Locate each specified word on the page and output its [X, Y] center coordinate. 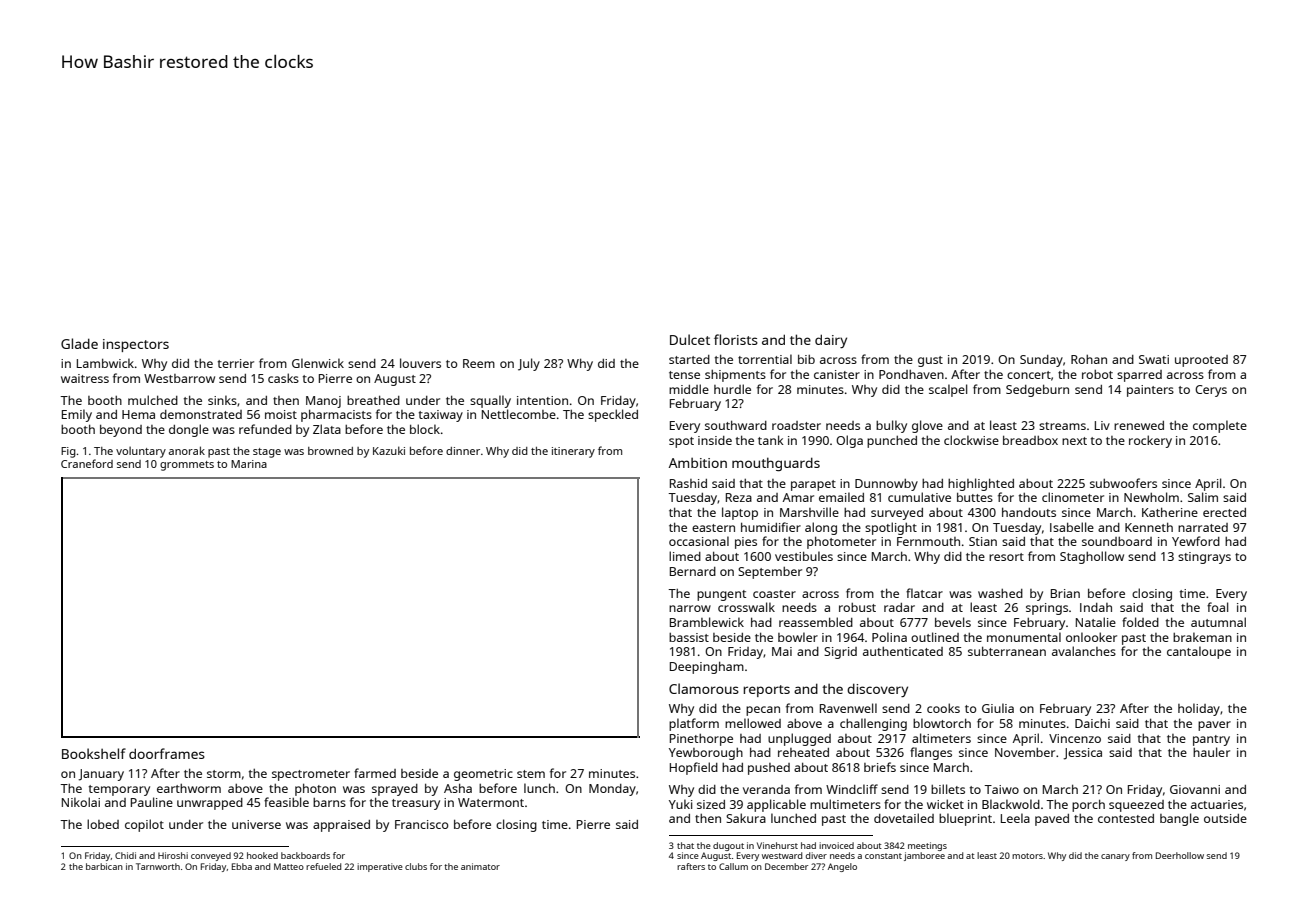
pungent [722, 595]
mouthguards [776, 464]
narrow [690, 608]
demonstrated [201, 414]
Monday [612, 790]
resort [1006, 557]
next [1074, 441]
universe [256, 824]
